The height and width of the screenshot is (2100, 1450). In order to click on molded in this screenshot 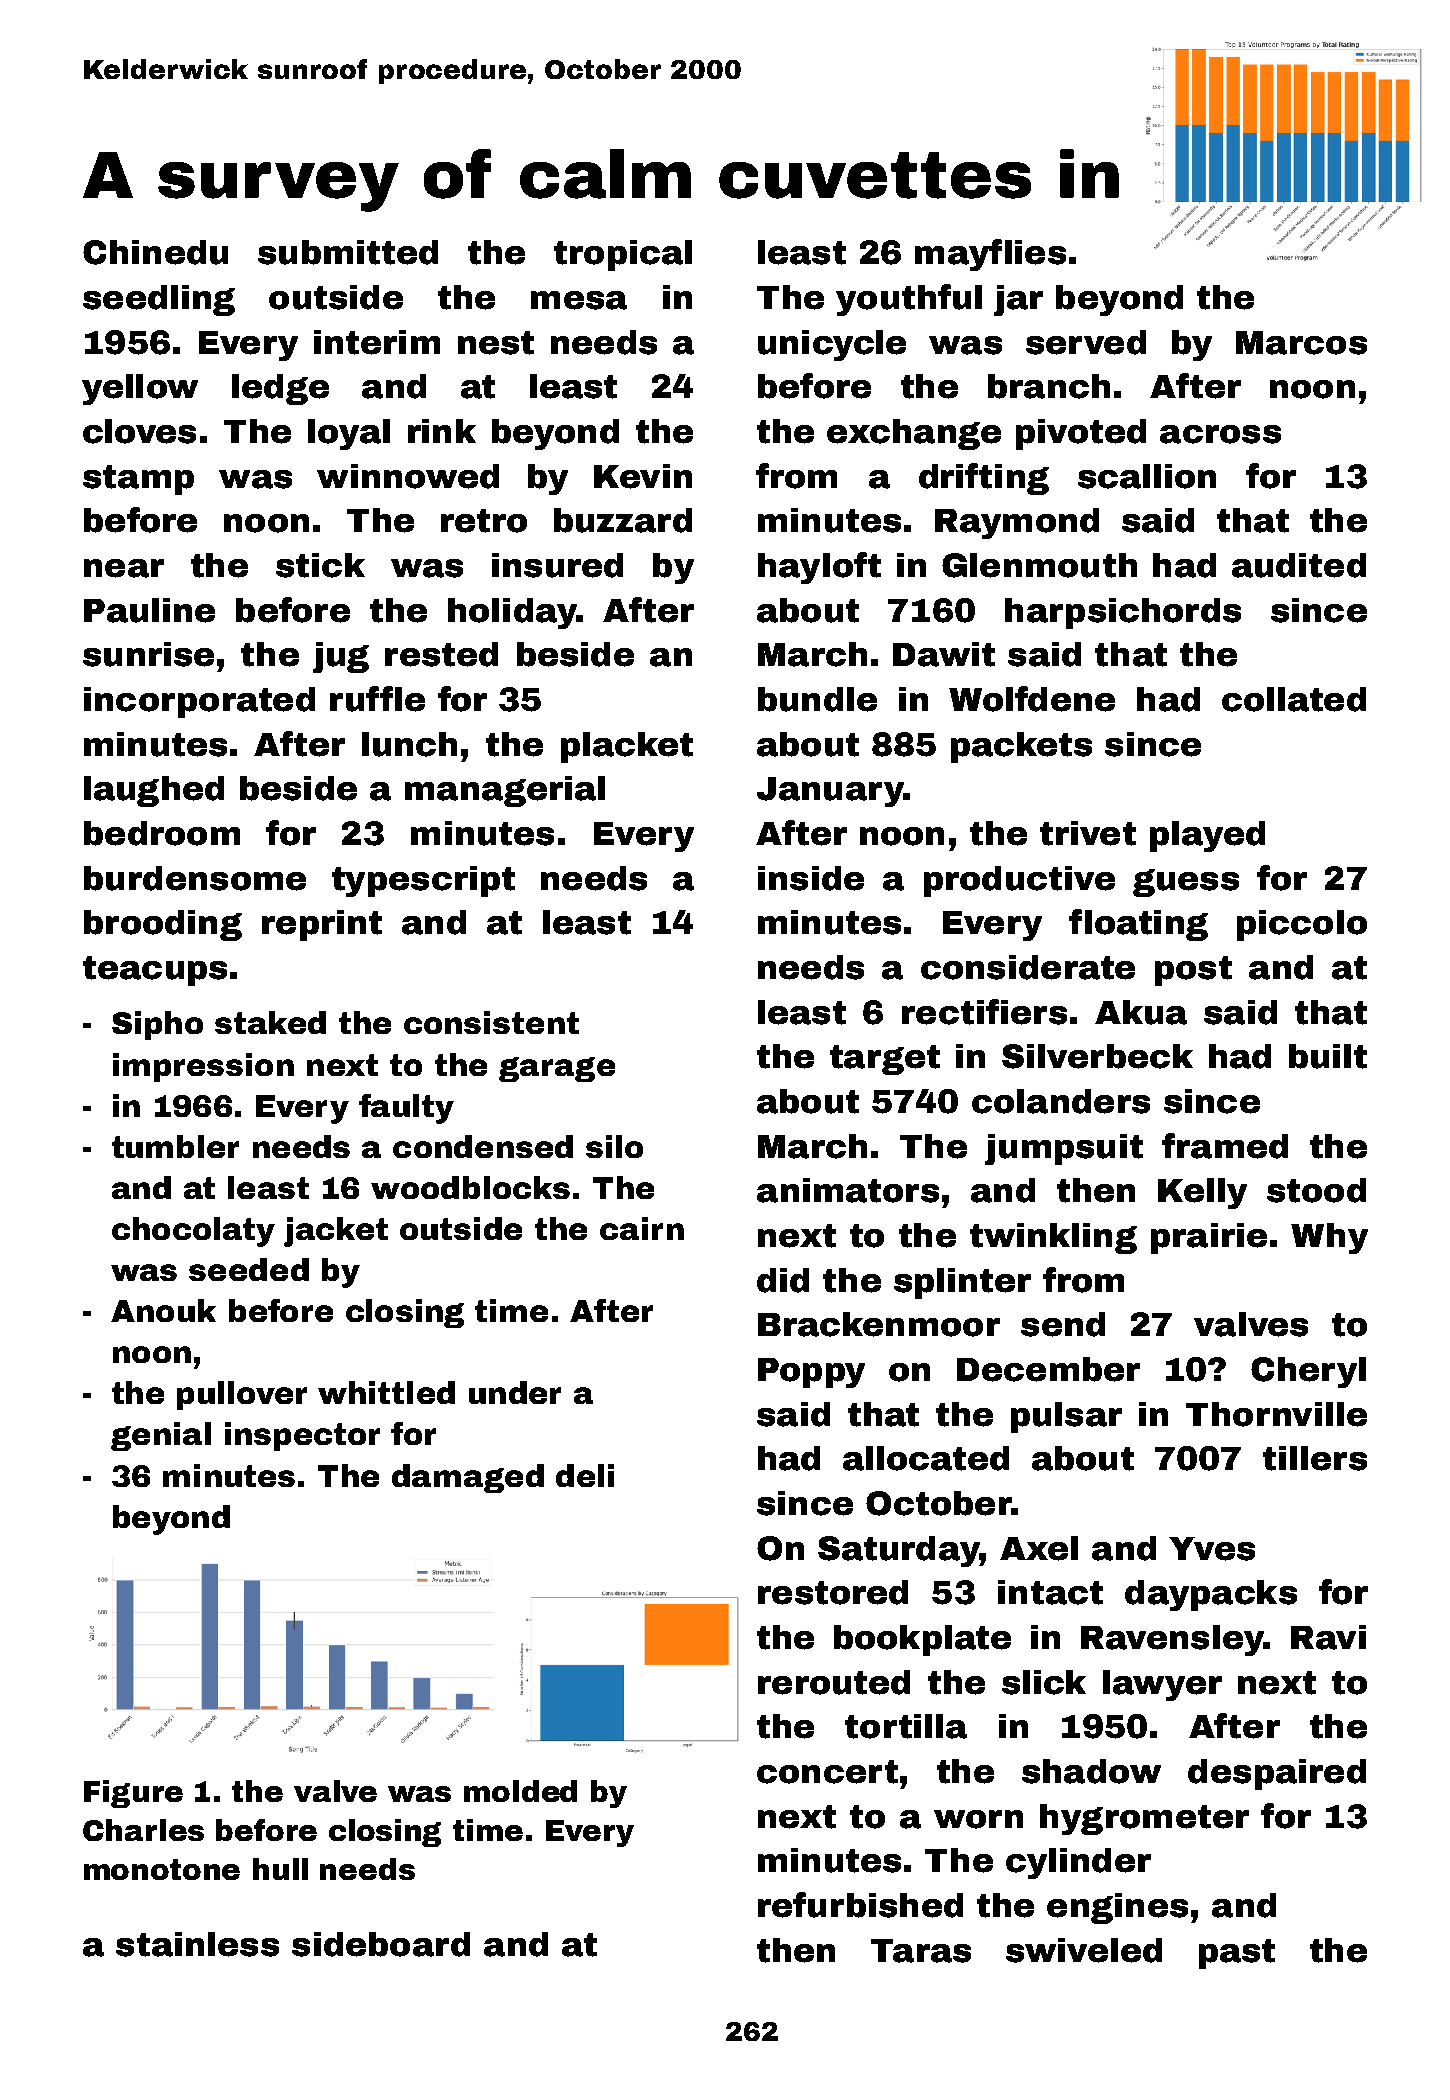, I will do `click(520, 1791)`.
